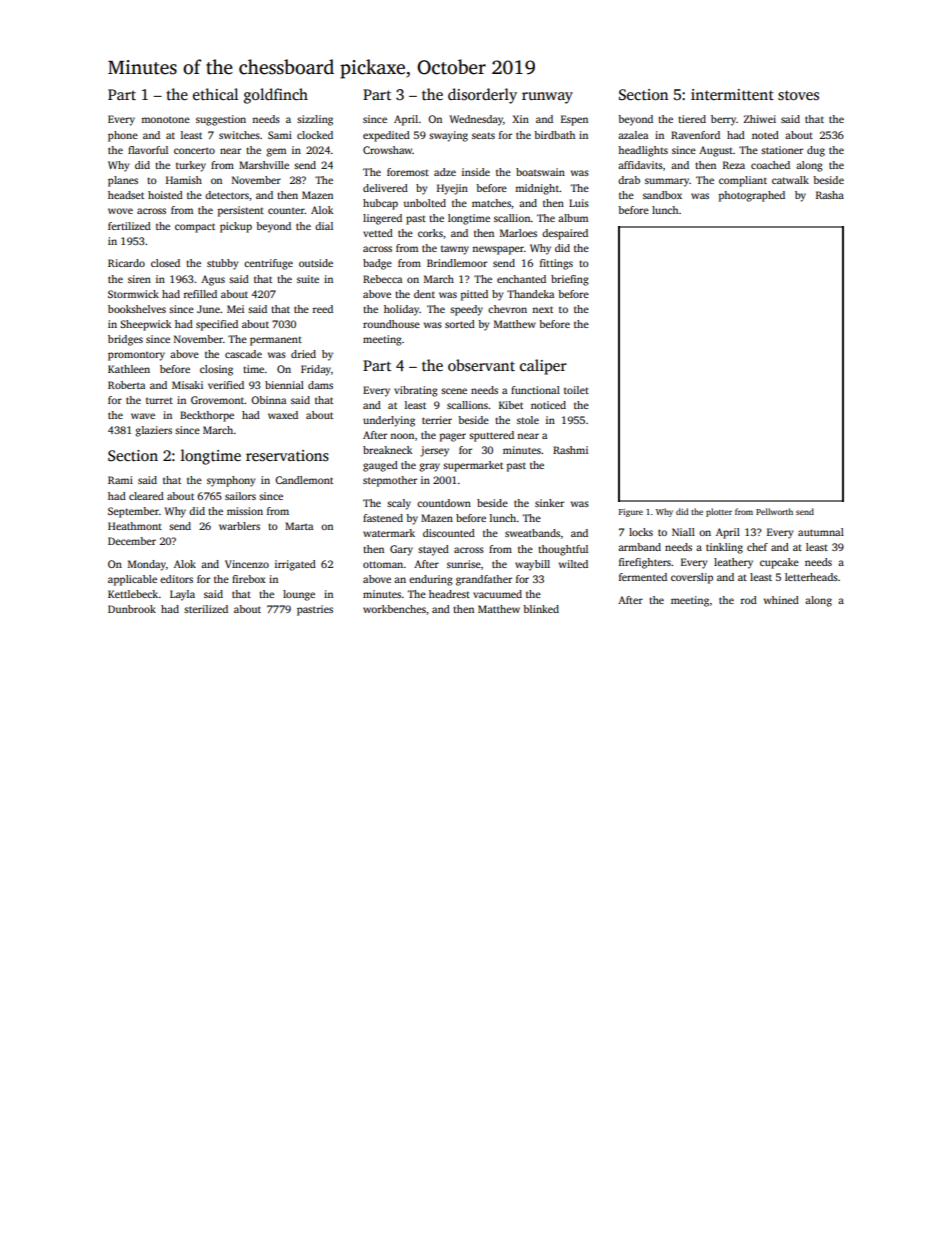 This page has width=952, height=1233. What do you see at coordinates (719, 512) in the page?
I see `plotter` at bounding box center [719, 512].
